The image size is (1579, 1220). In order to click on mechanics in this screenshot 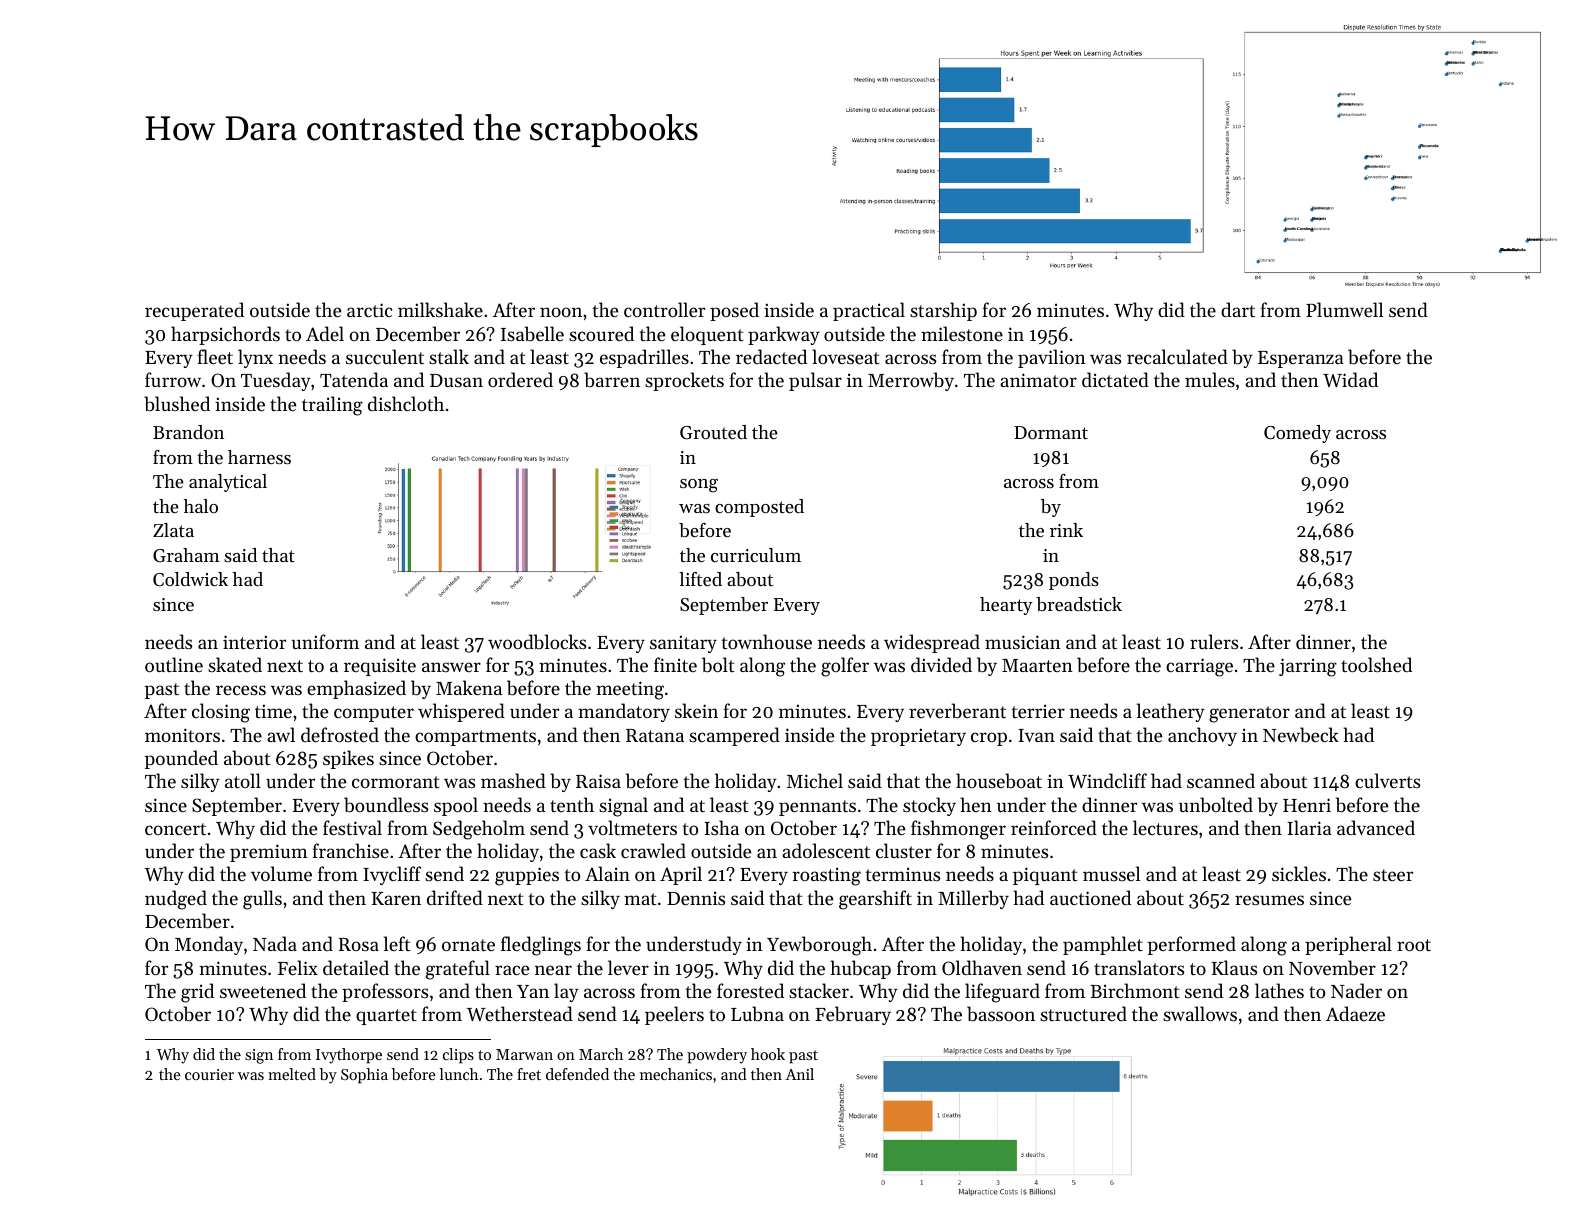, I will do `click(676, 1074)`.
